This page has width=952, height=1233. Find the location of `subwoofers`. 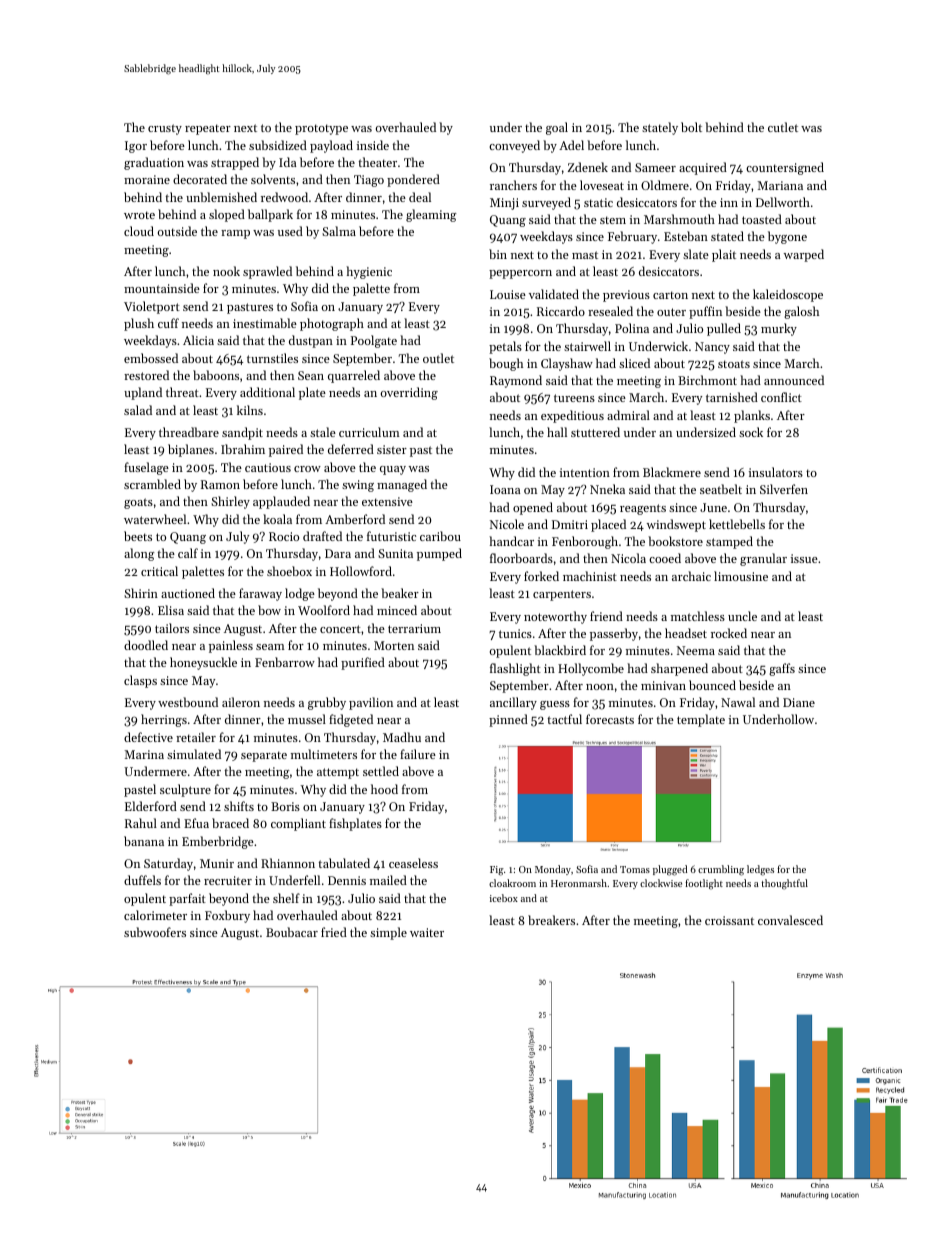

subwoofers is located at coordinates (155, 932).
